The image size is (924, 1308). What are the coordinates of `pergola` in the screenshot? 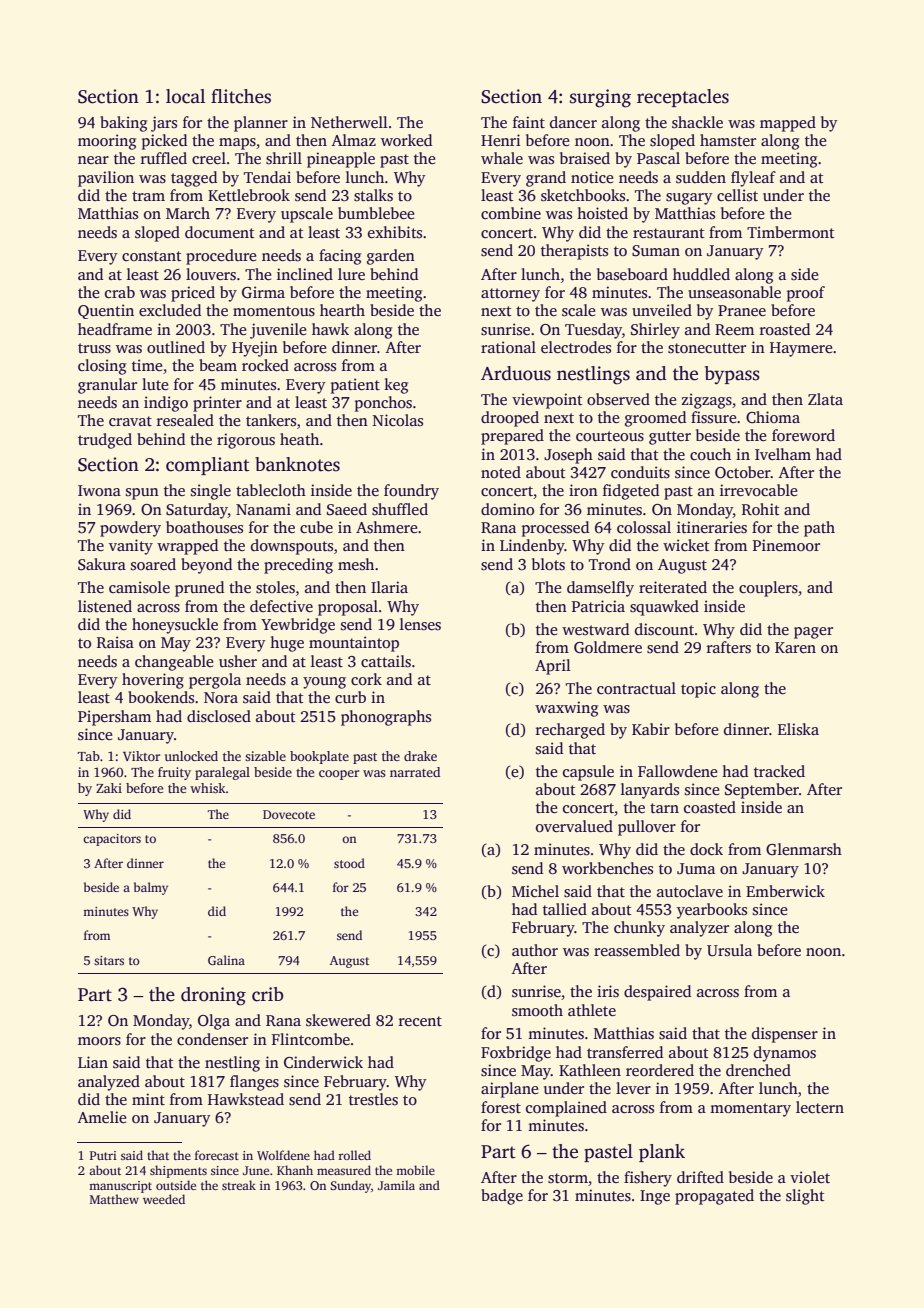 It's located at (215, 681).
